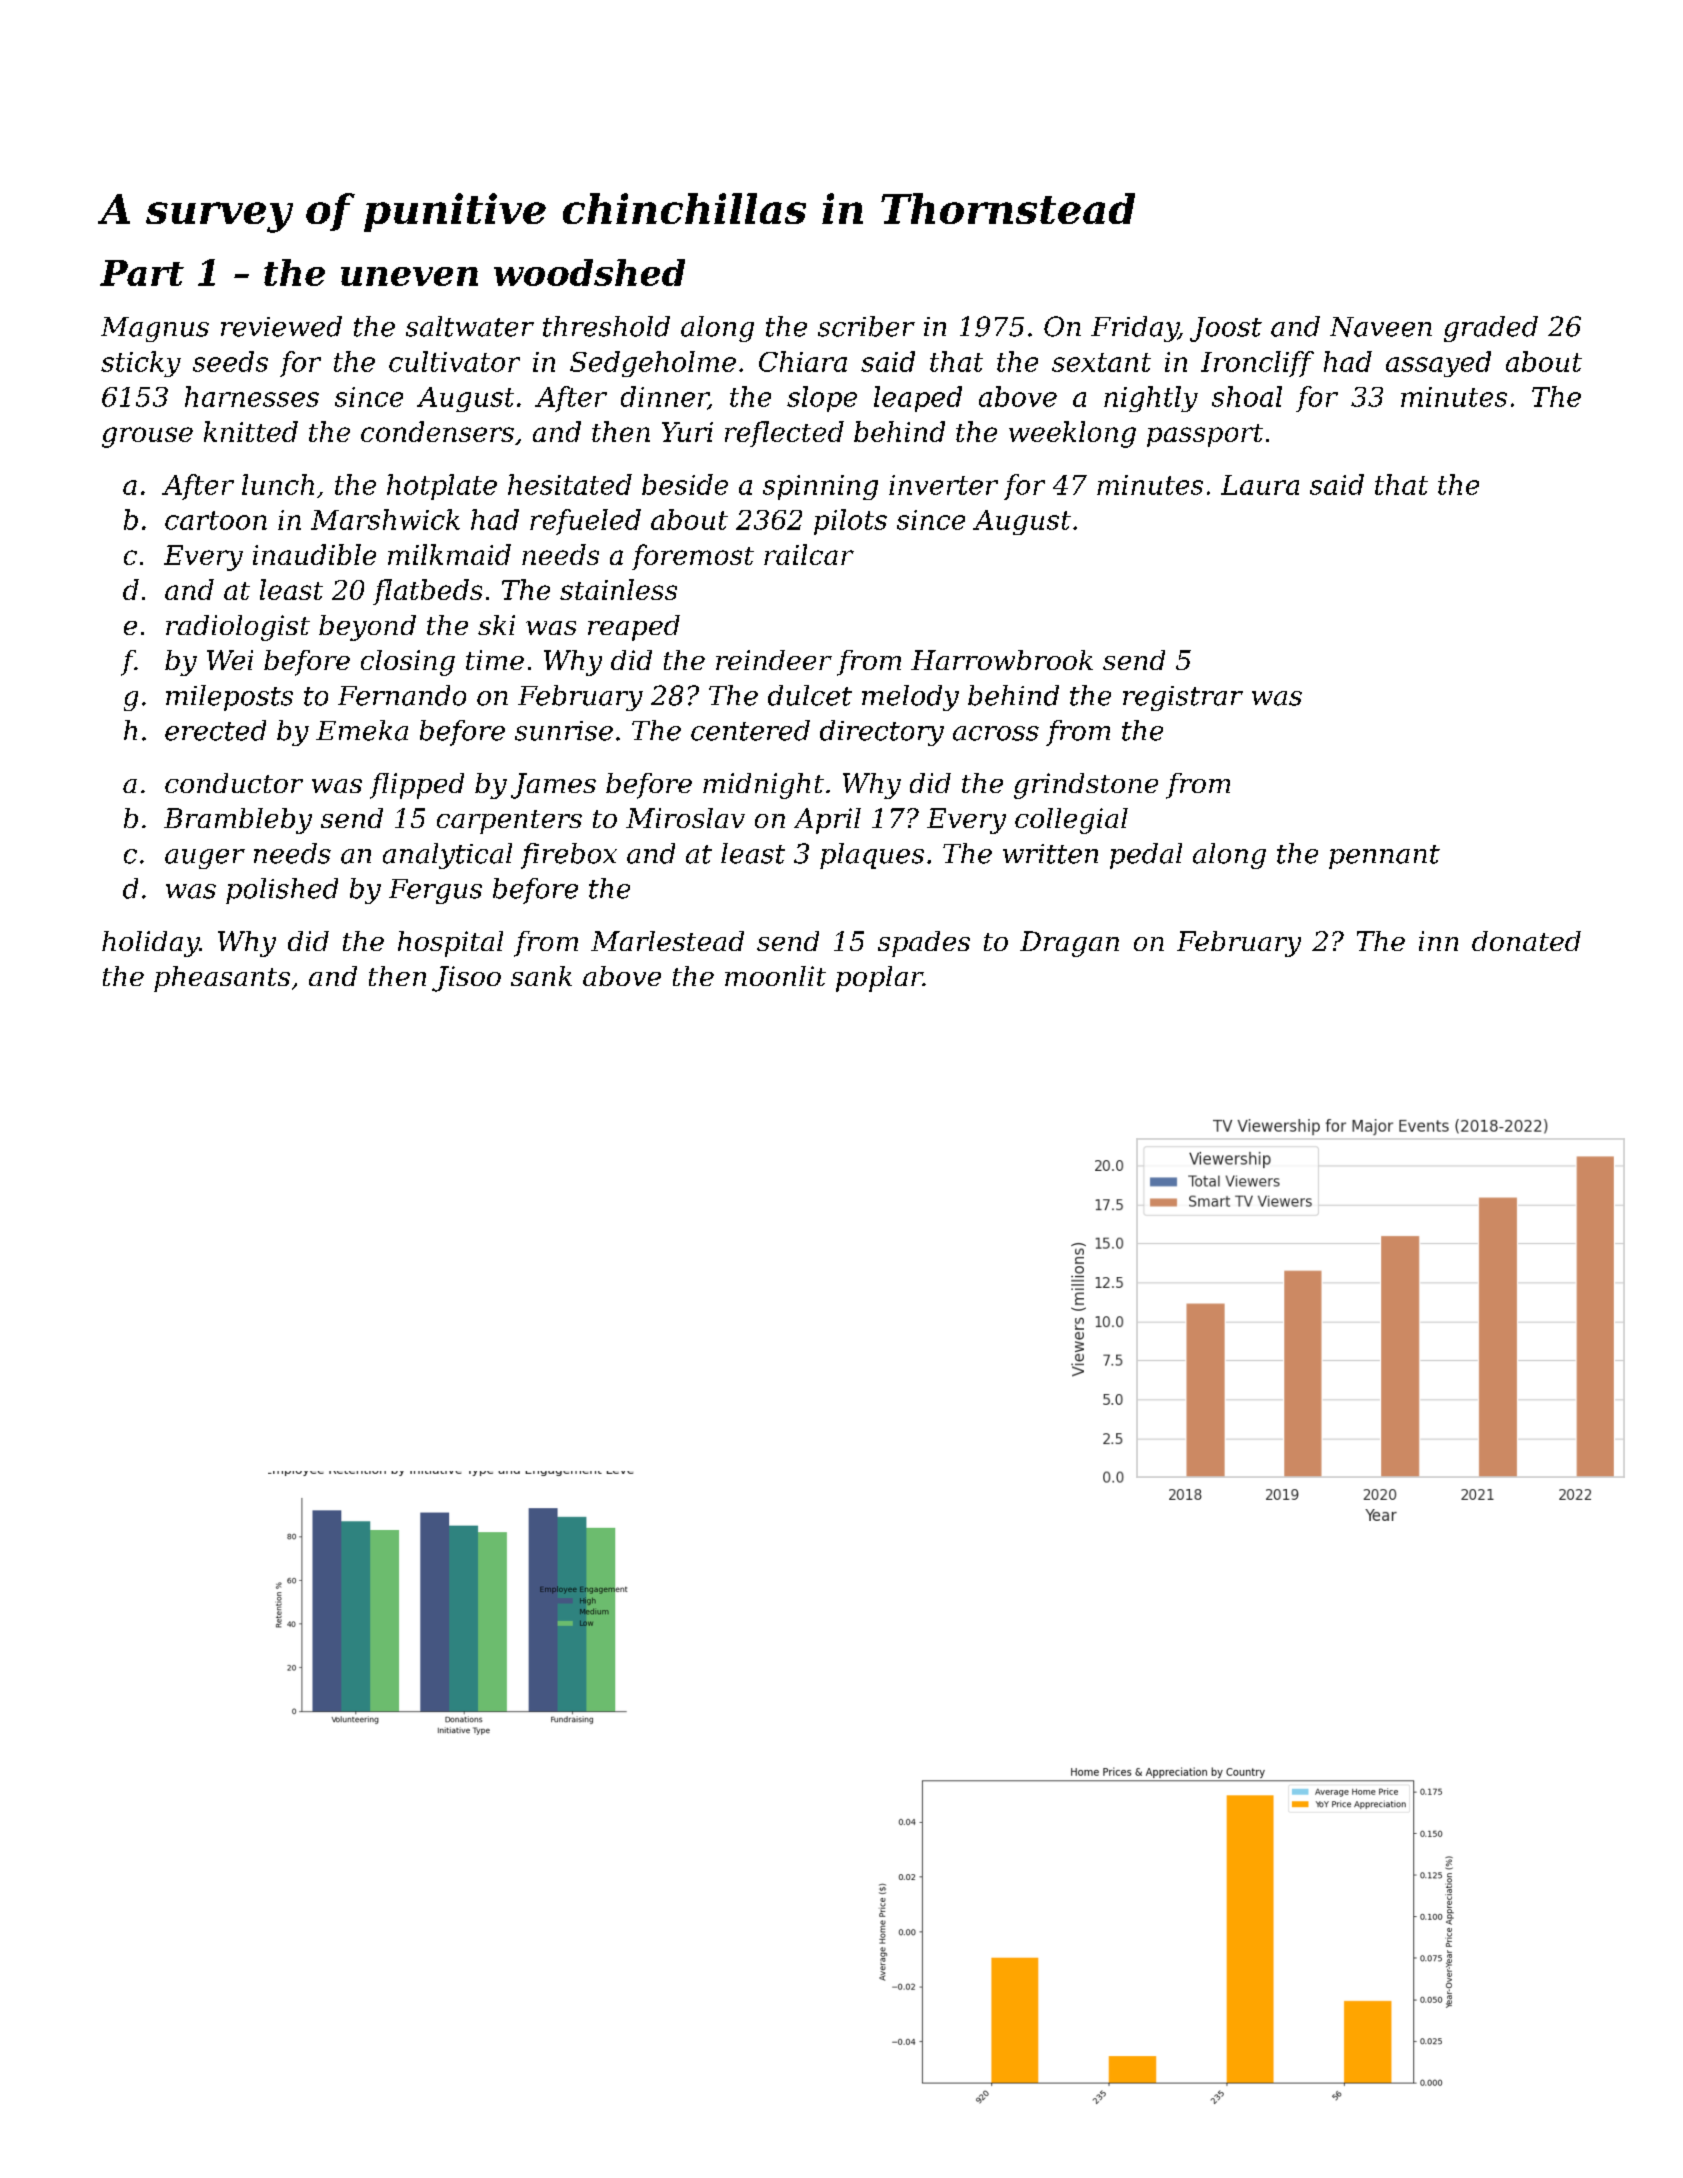 The image size is (1683, 2178). I want to click on woodshed, so click(589, 272).
